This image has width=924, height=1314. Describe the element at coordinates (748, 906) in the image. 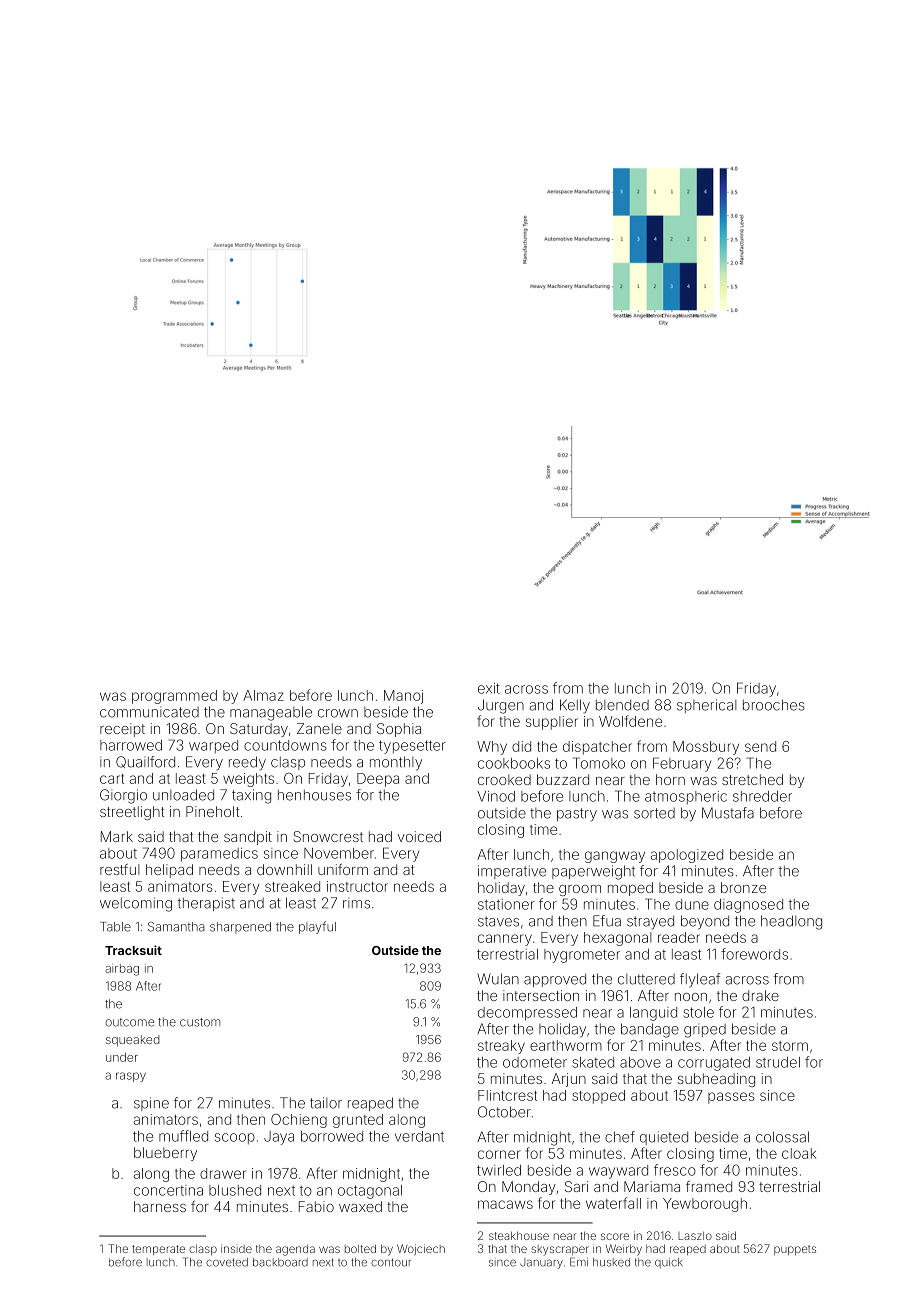

I see `diagnosed` at that location.
